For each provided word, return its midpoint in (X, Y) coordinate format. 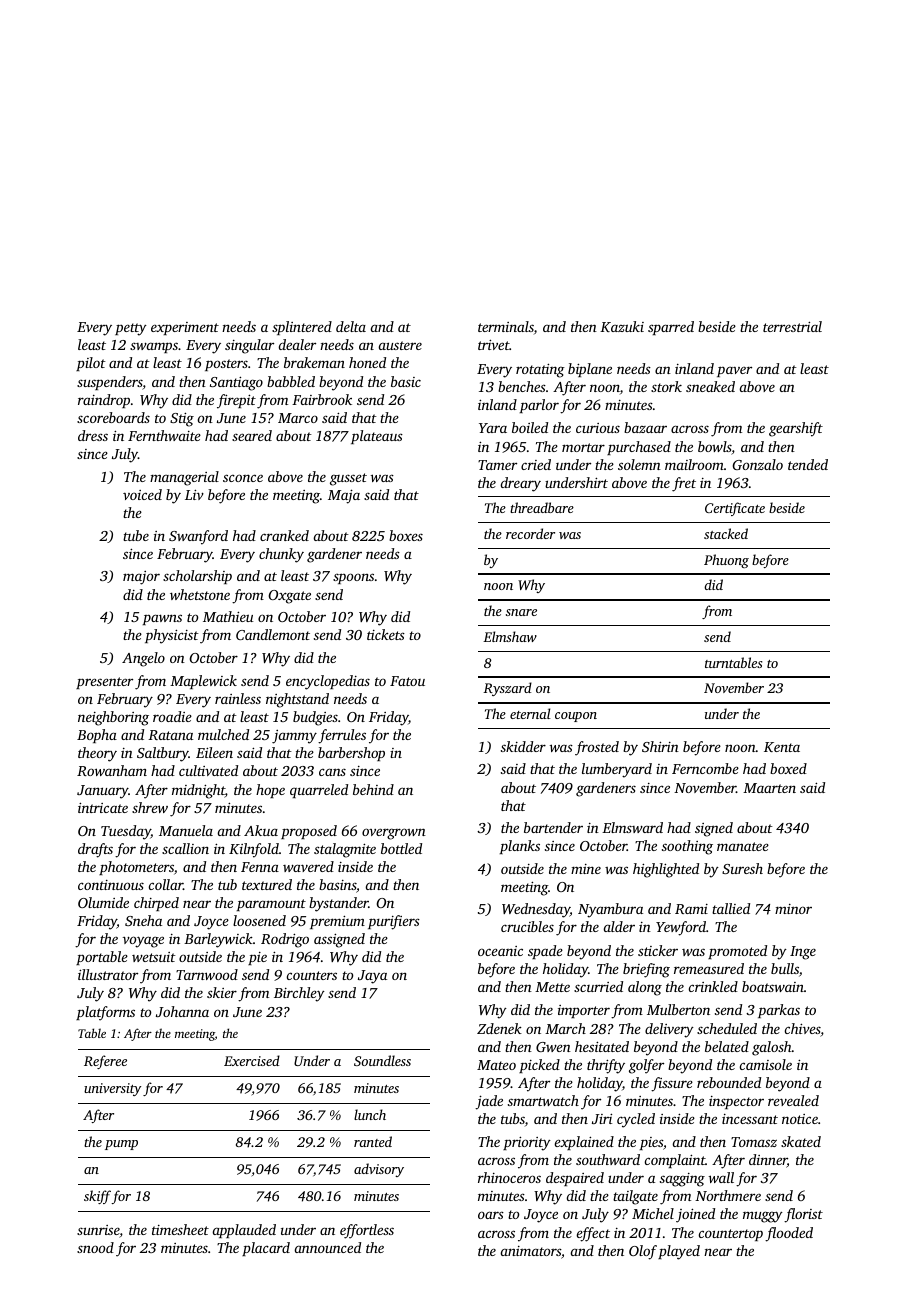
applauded (244, 1231)
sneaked (710, 386)
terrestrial (792, 326)
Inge (803, 953)
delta (351, 326)
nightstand (297, 700)
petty (131, 329)
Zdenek (499, 1028)
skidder (523, 746)
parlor (539, 406)
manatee (743, 846)
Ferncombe (705, 768)
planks (520, 847)
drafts (95, 850)
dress (93, 435)
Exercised (252, 1060)
